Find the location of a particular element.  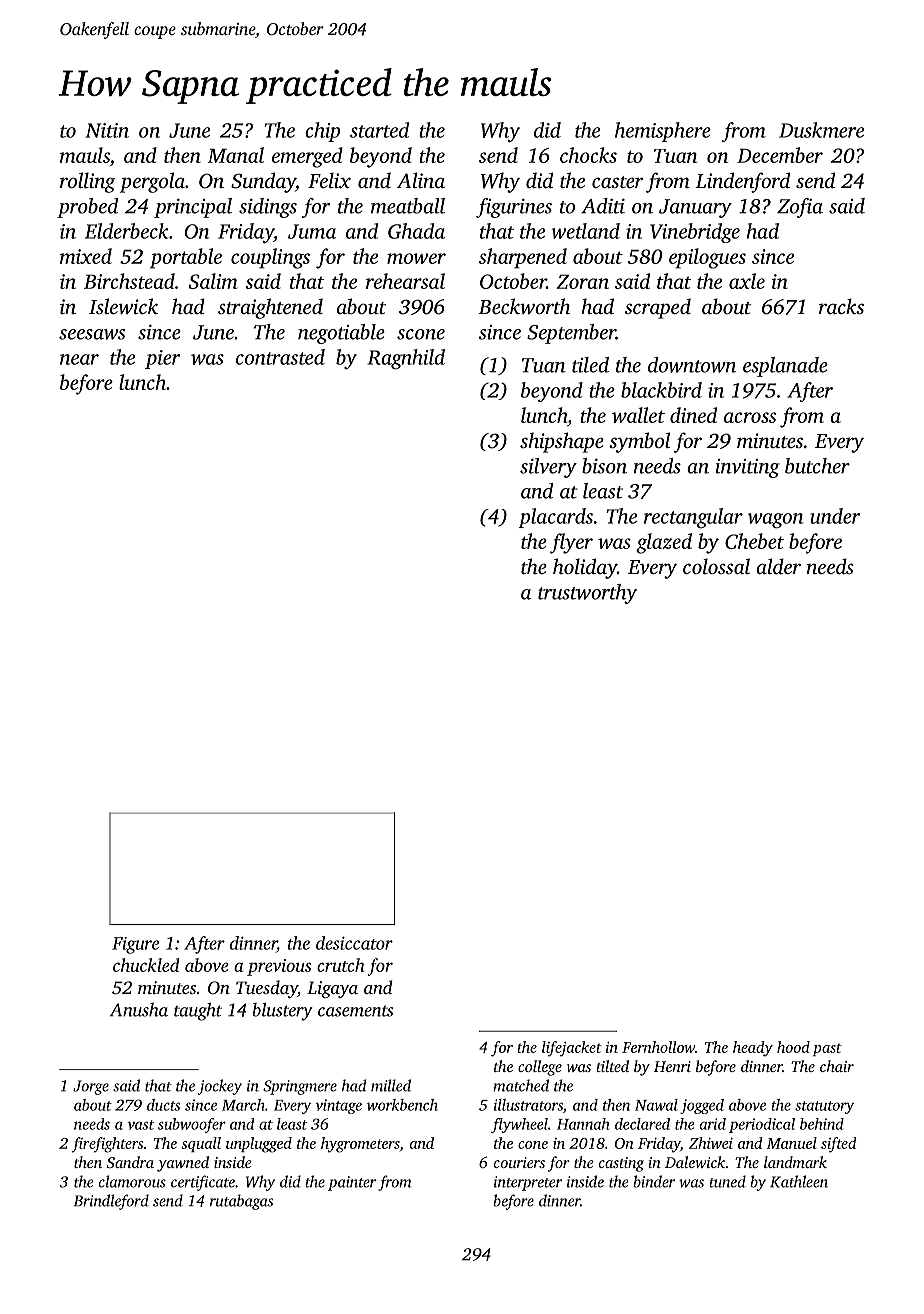

jockey is located at coordinates (220, 1087).
